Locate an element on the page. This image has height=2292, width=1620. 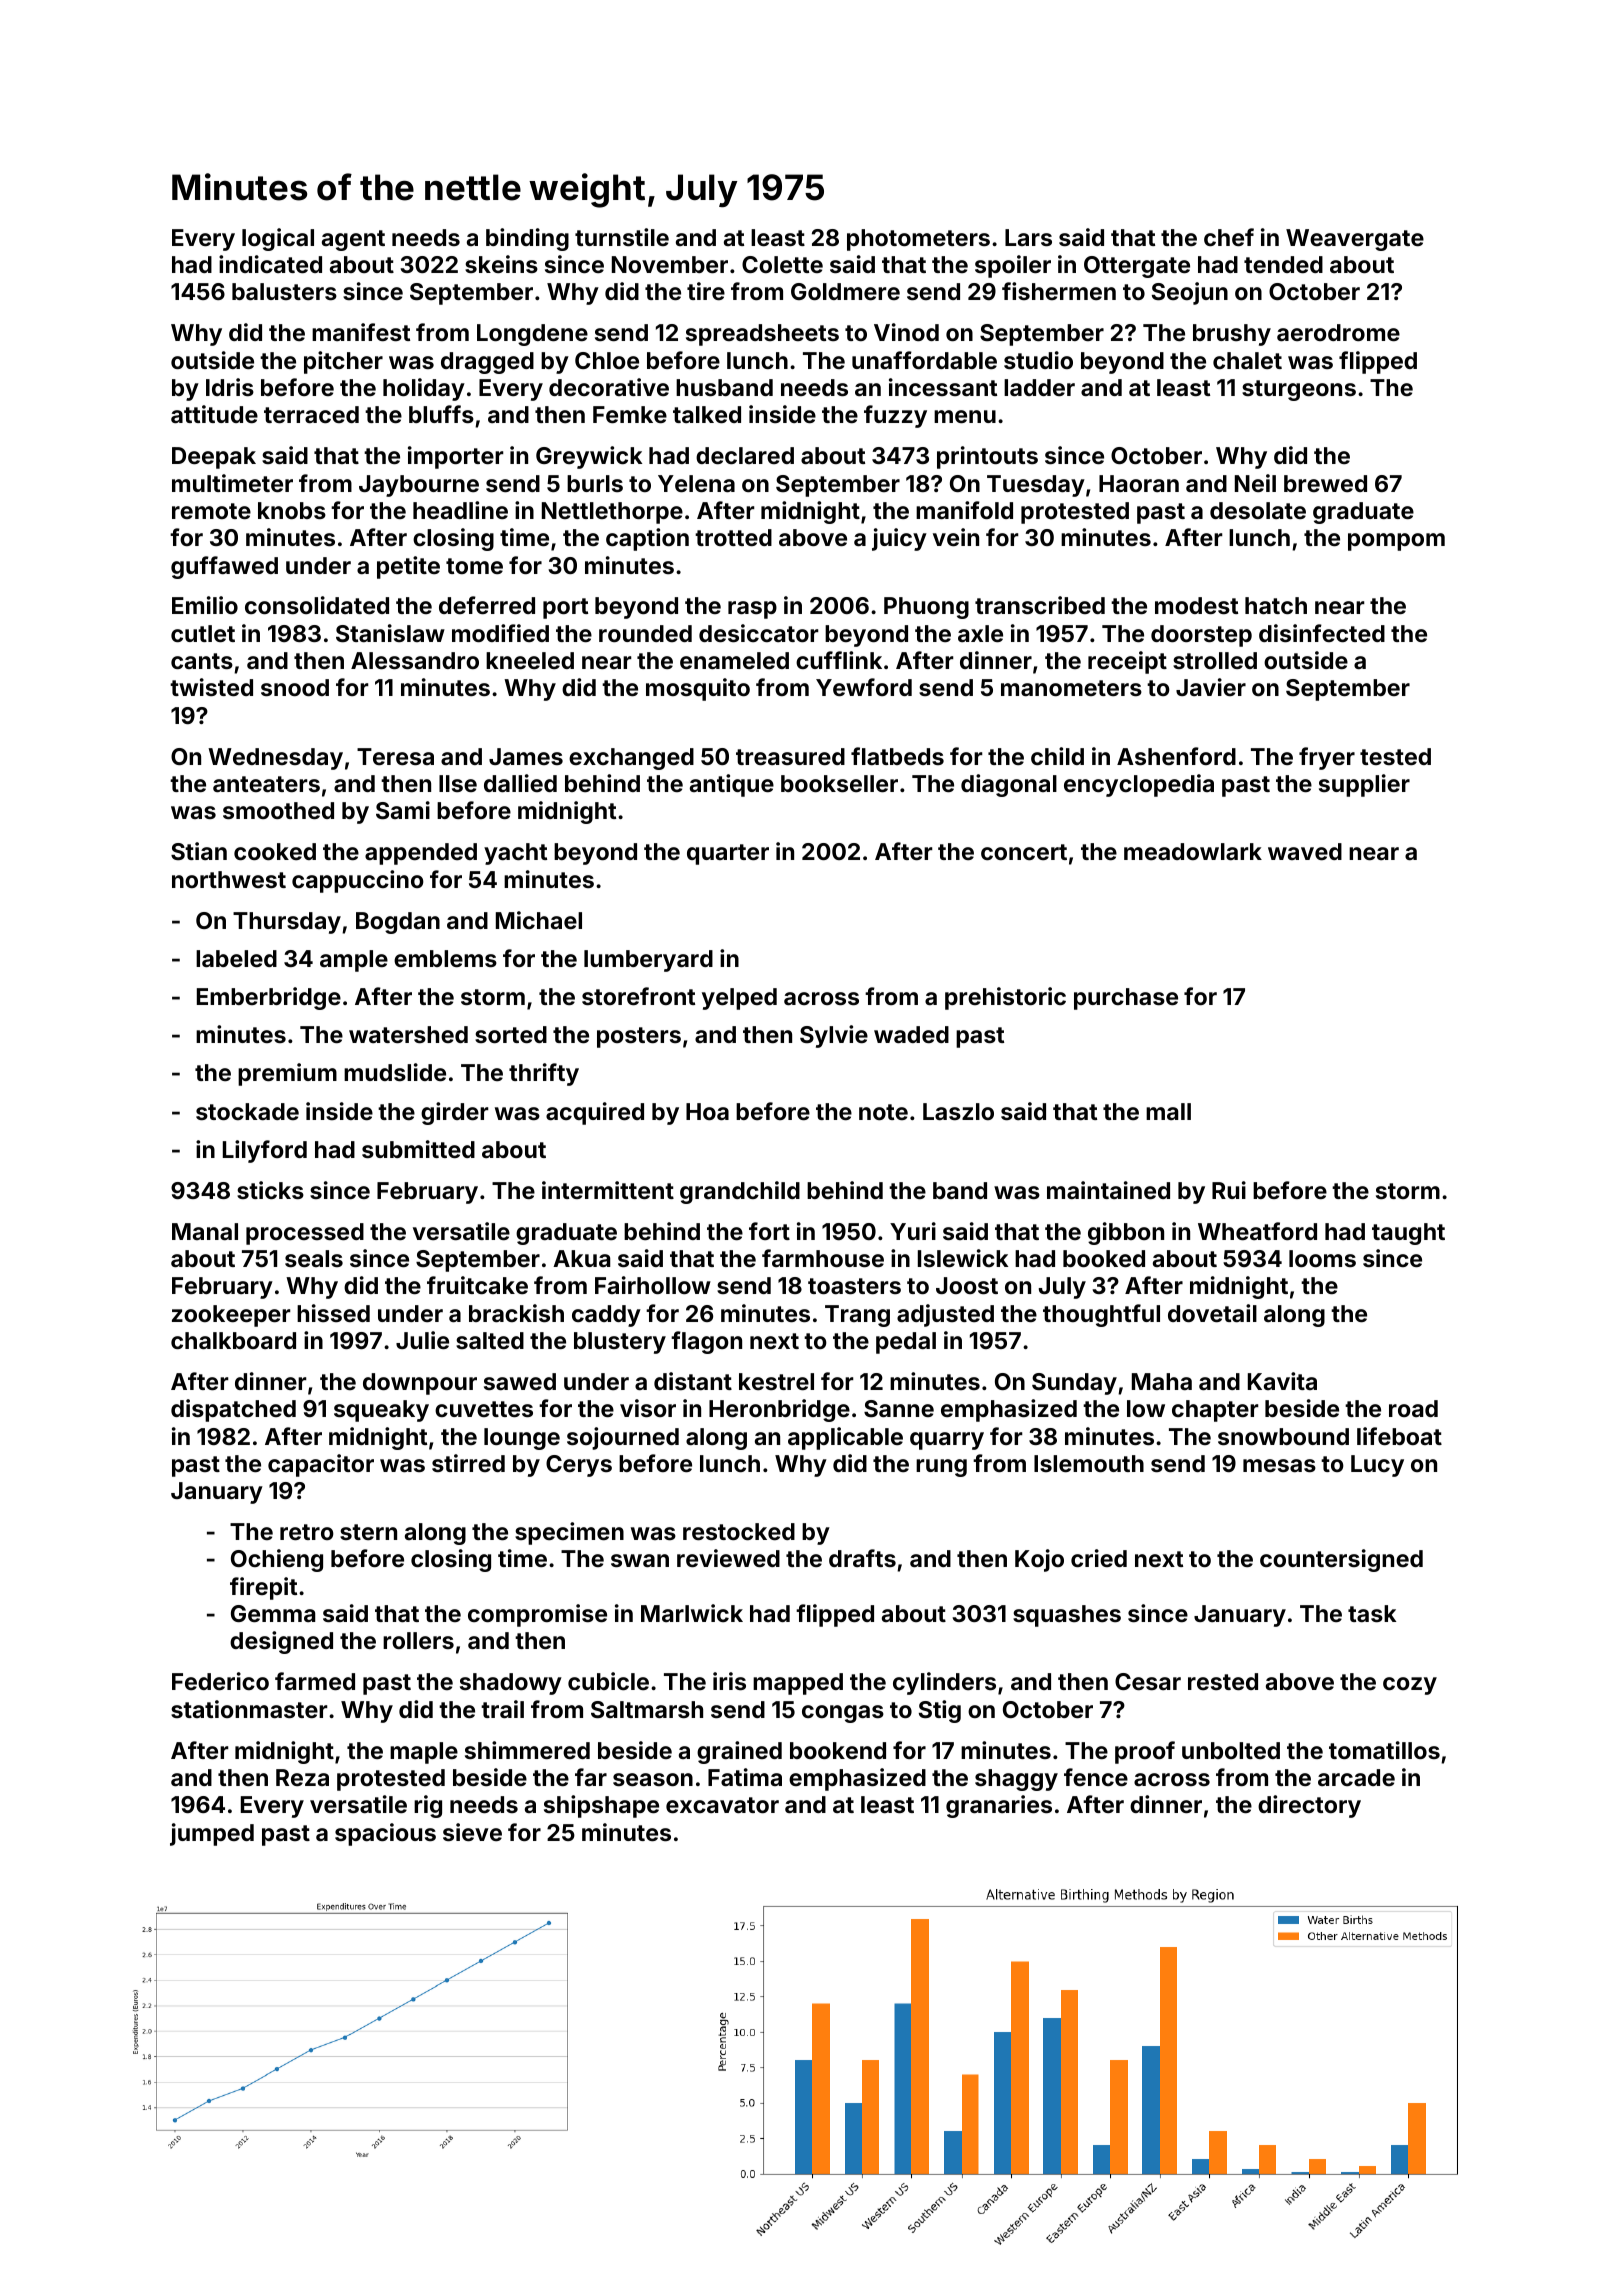
zookeeper is located at coordinates (231, 1316).
